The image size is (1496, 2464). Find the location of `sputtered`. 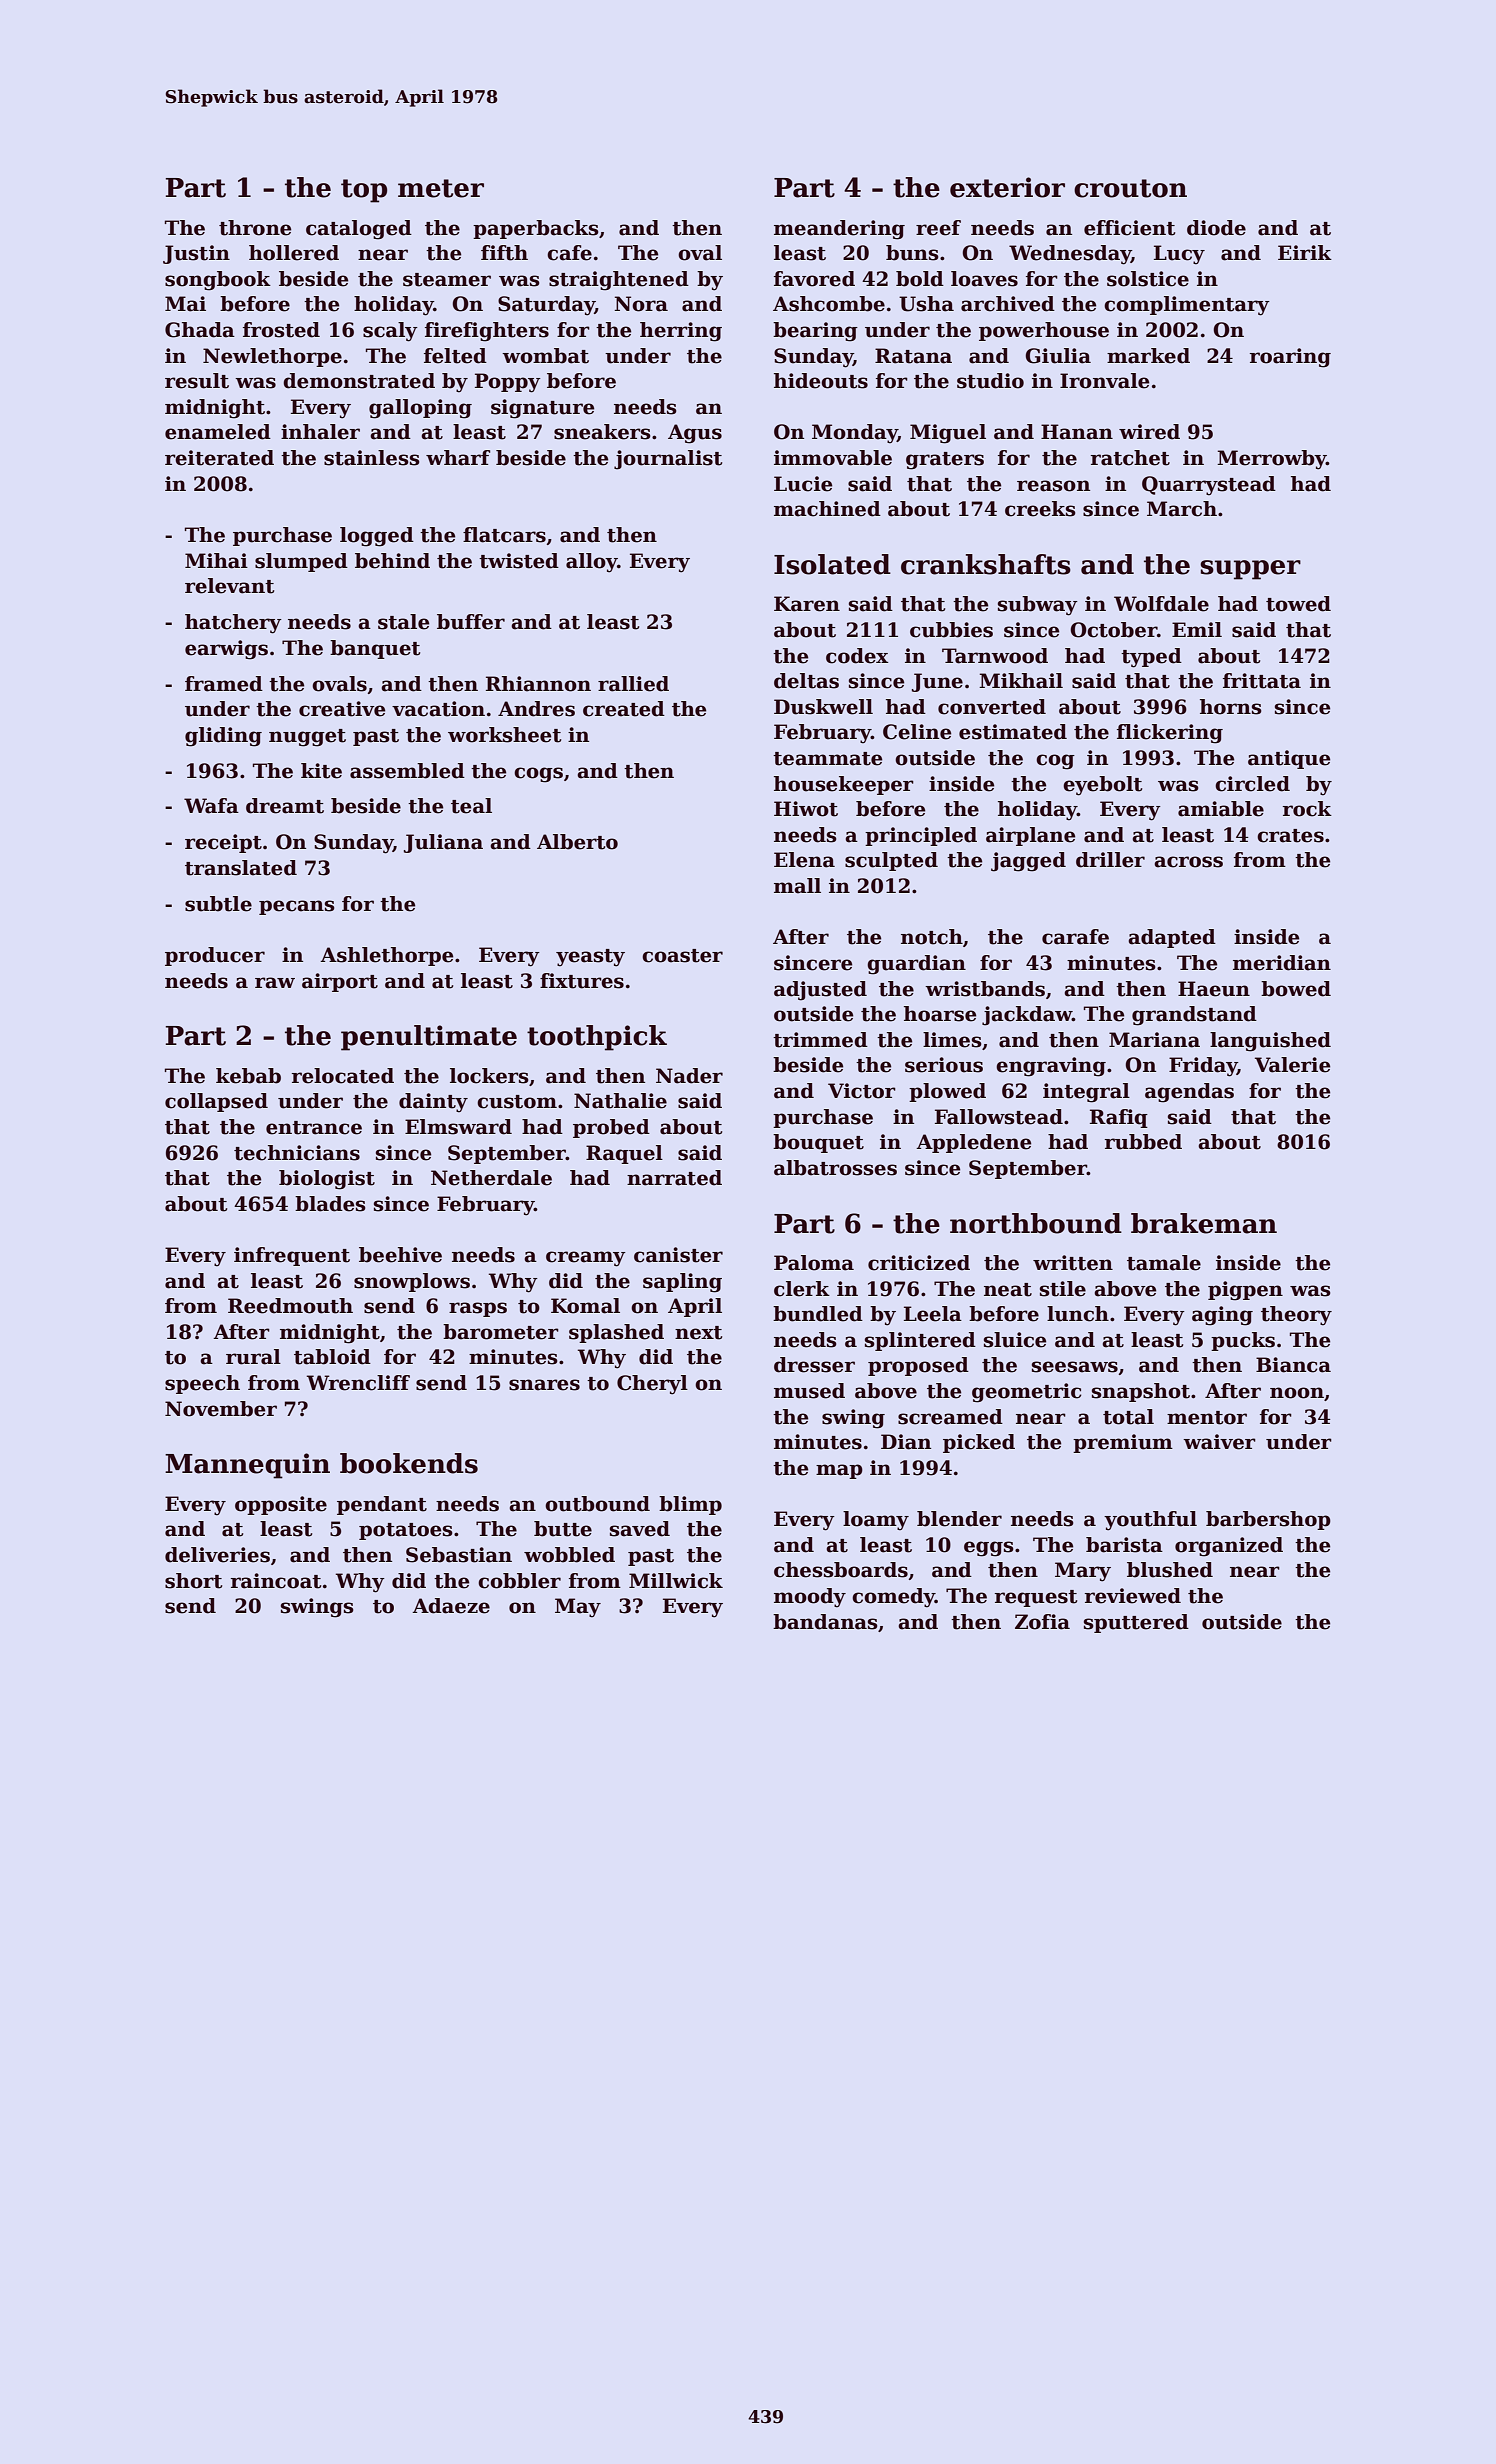

sputtered is located at coordinates (1136, 1623).
